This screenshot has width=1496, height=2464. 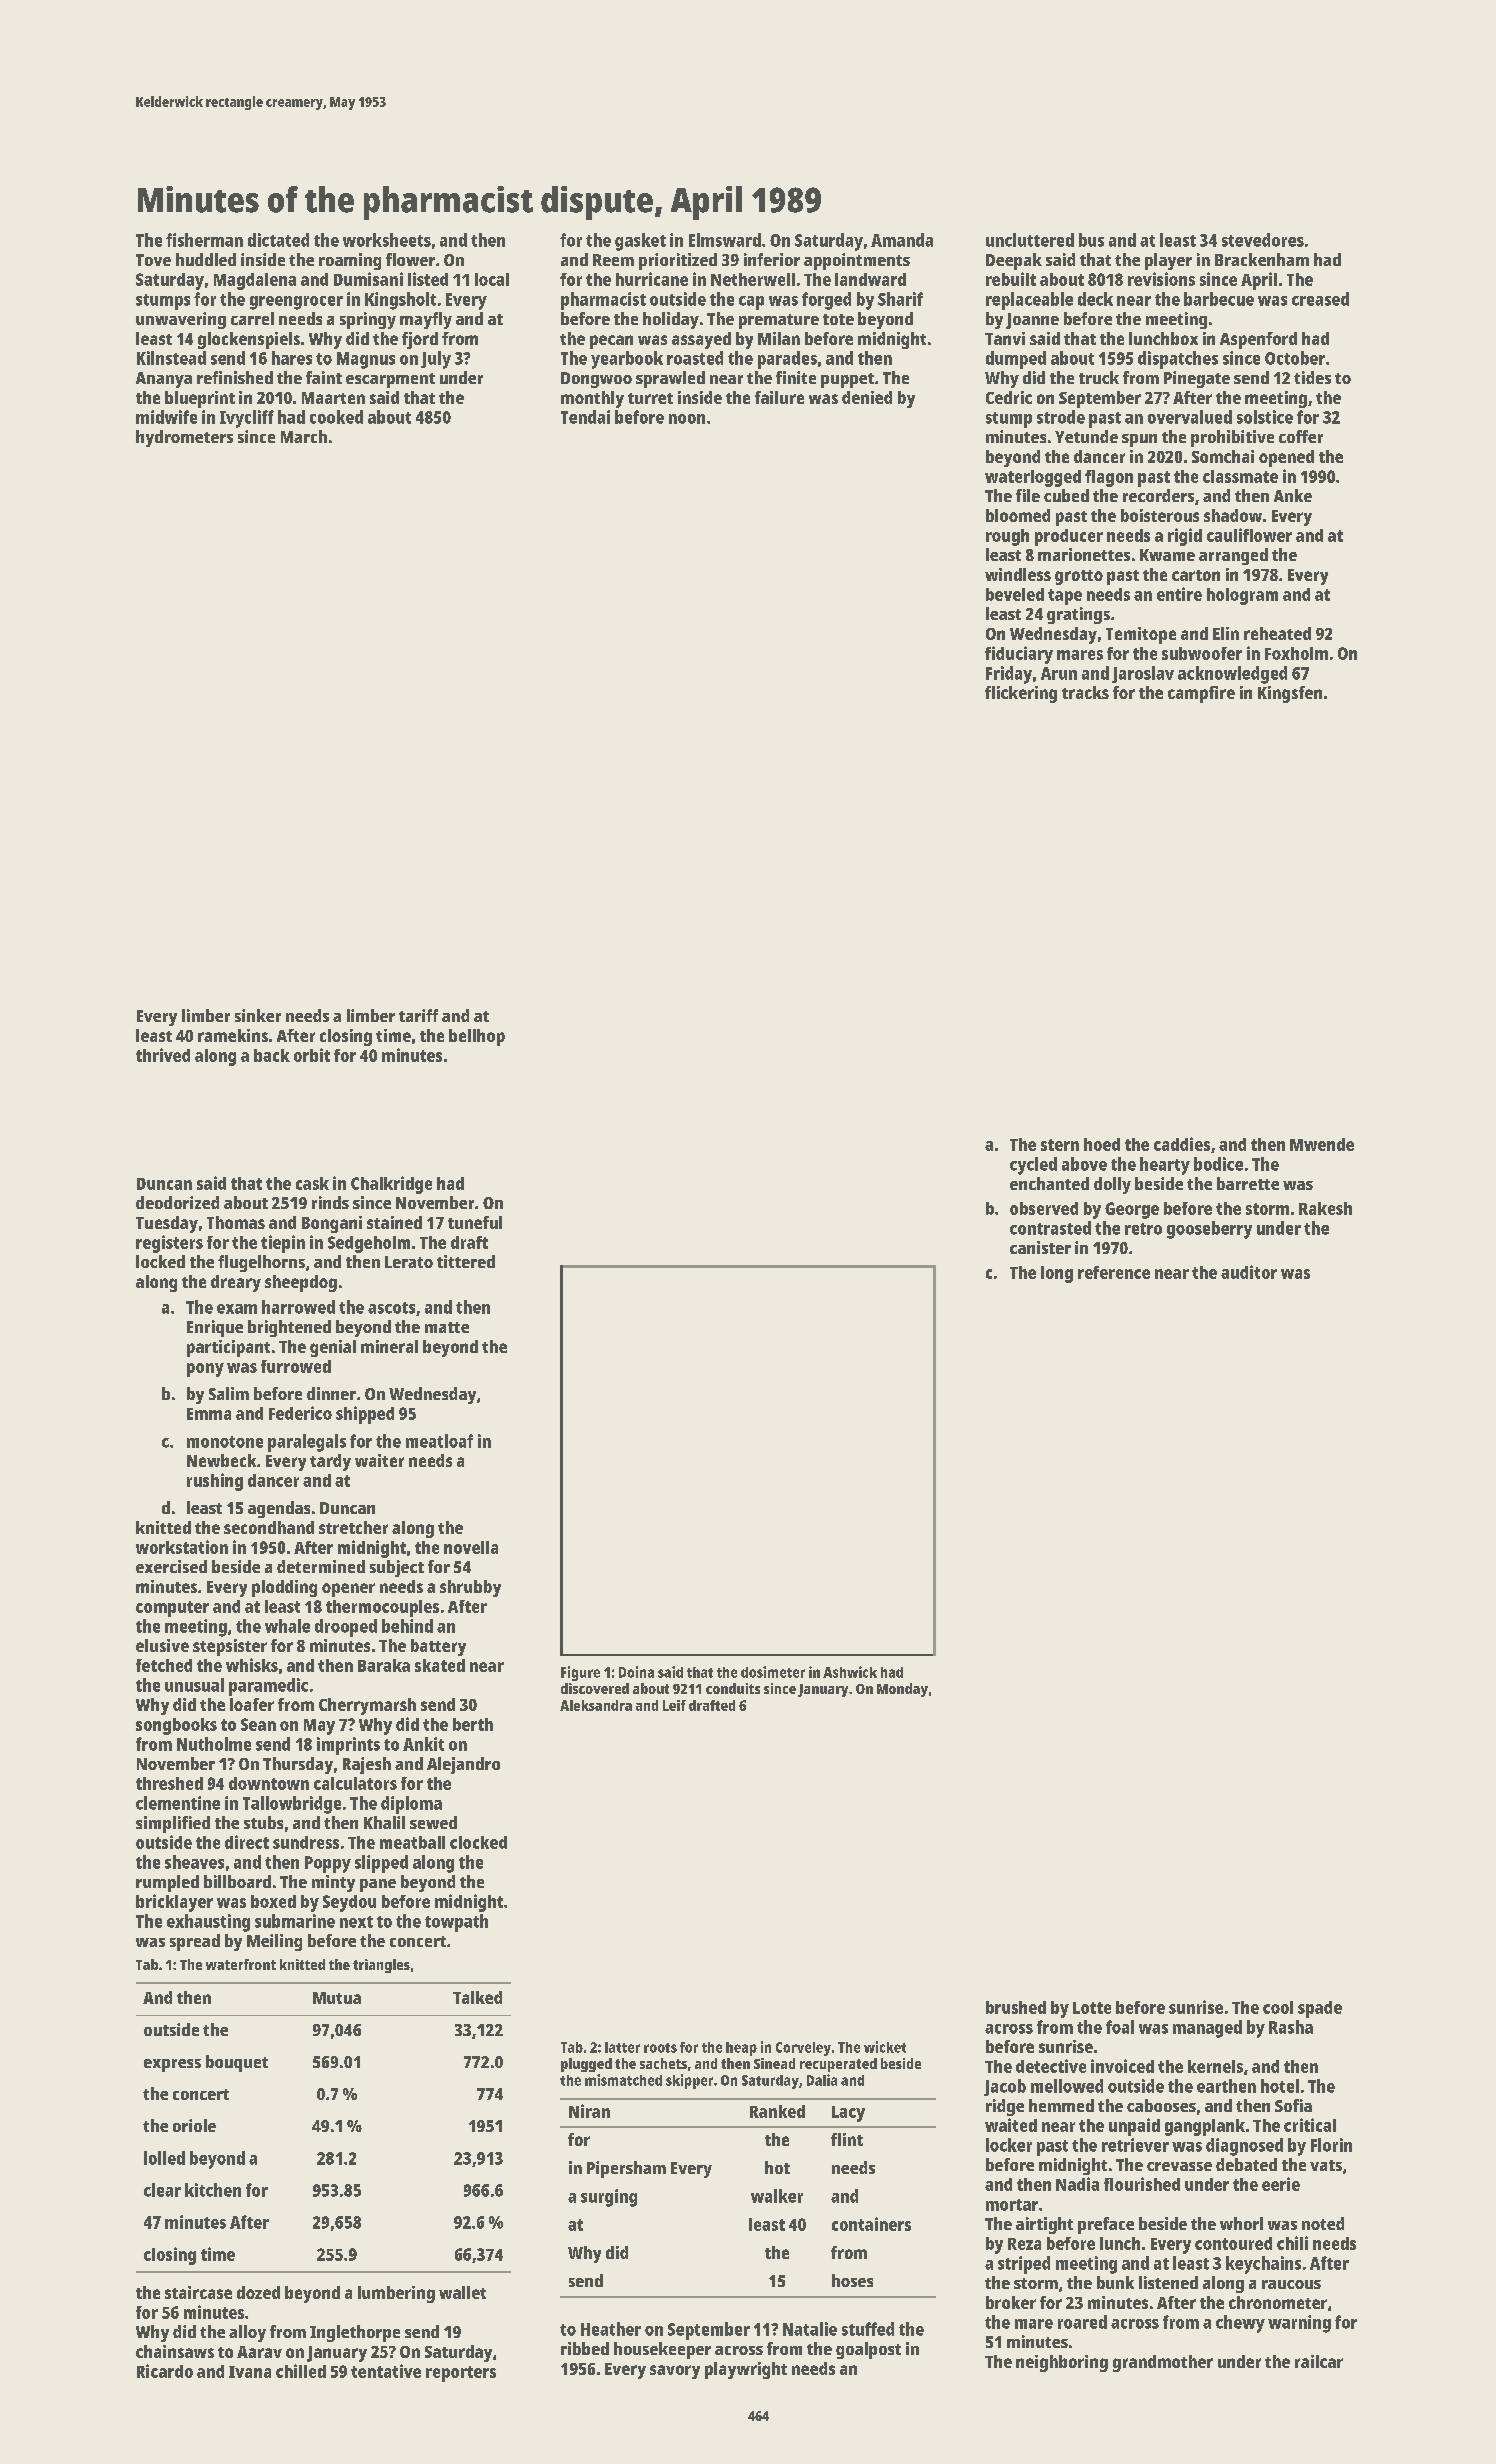 I want to click on Figure, so click(x=580, y=1673).
